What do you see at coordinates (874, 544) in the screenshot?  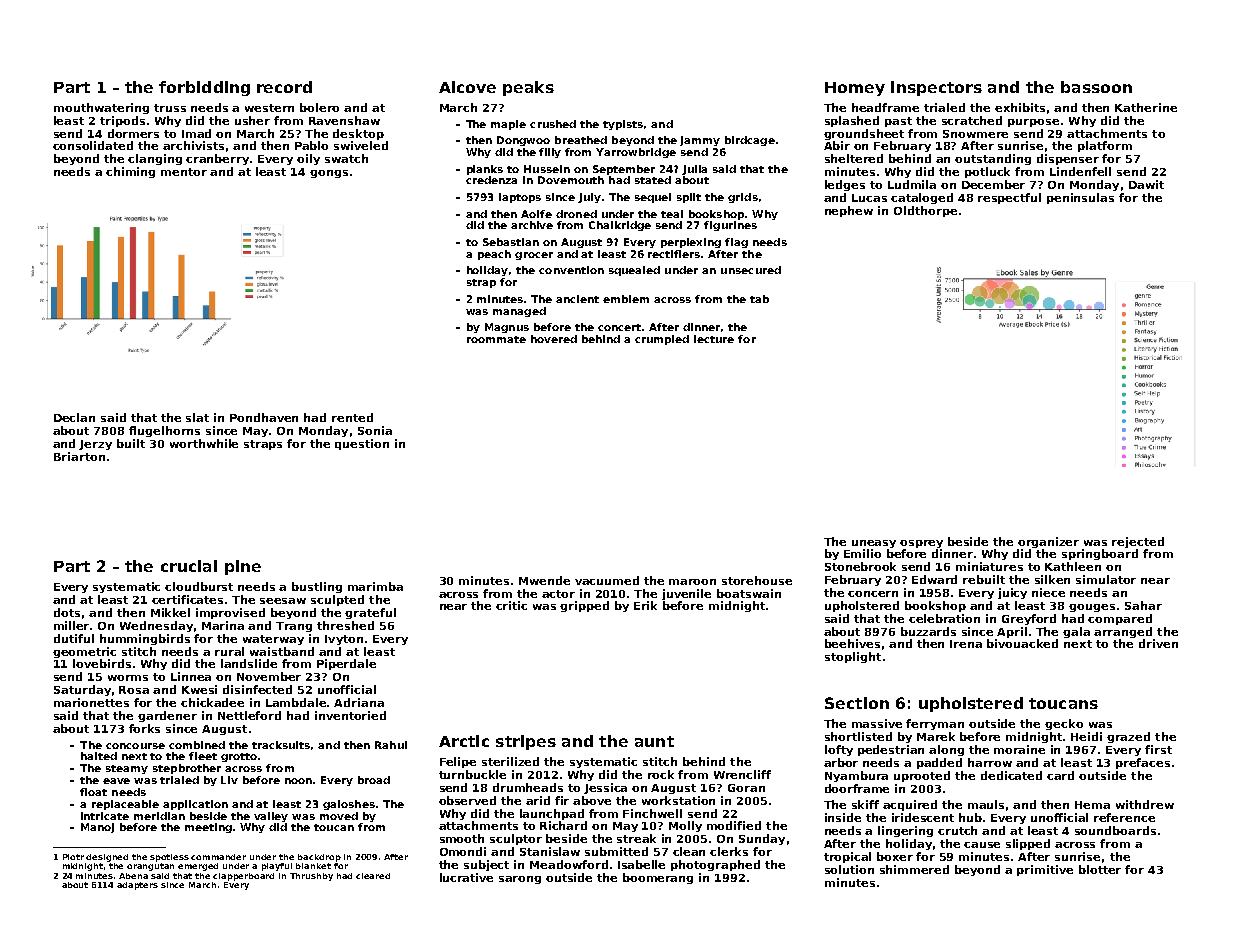 I see `uneasy` at bounding box center [874, 544].
